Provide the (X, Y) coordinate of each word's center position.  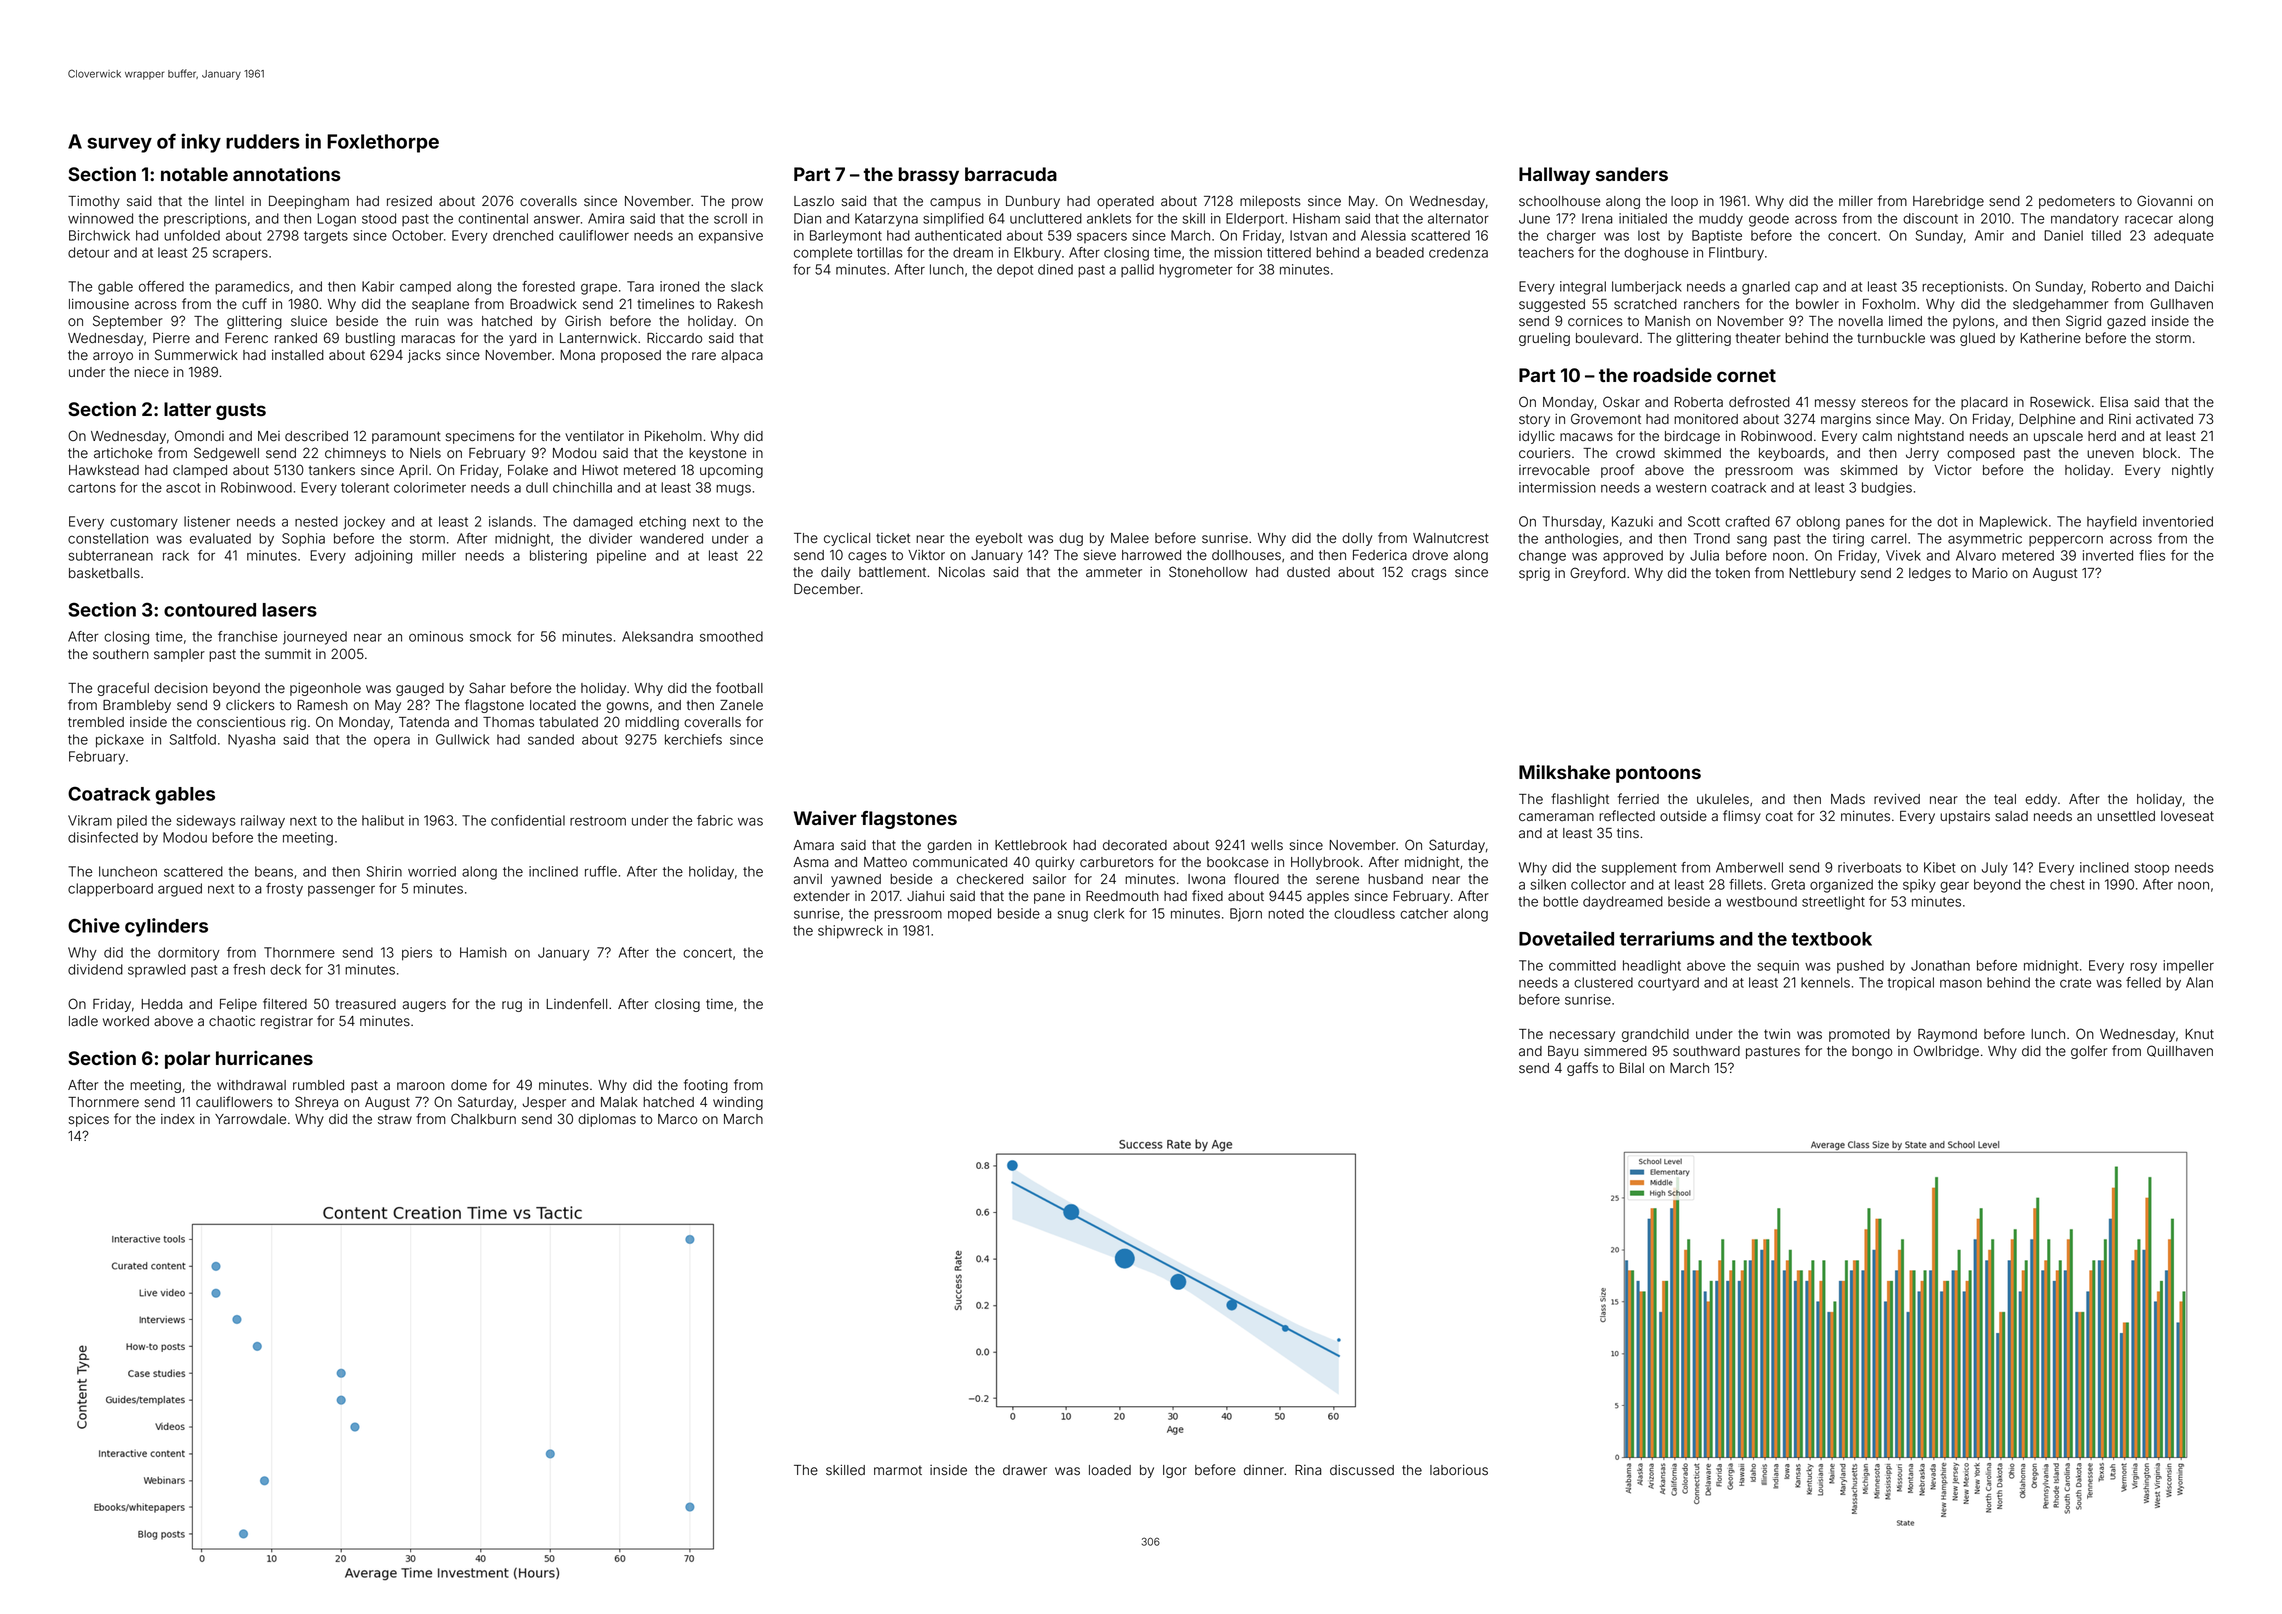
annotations (287, 174)
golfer (2089, 1052)
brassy (929, 176)
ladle (83, 1021)
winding (738, 1103)
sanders (1632, 174)
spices (88, 1120)
